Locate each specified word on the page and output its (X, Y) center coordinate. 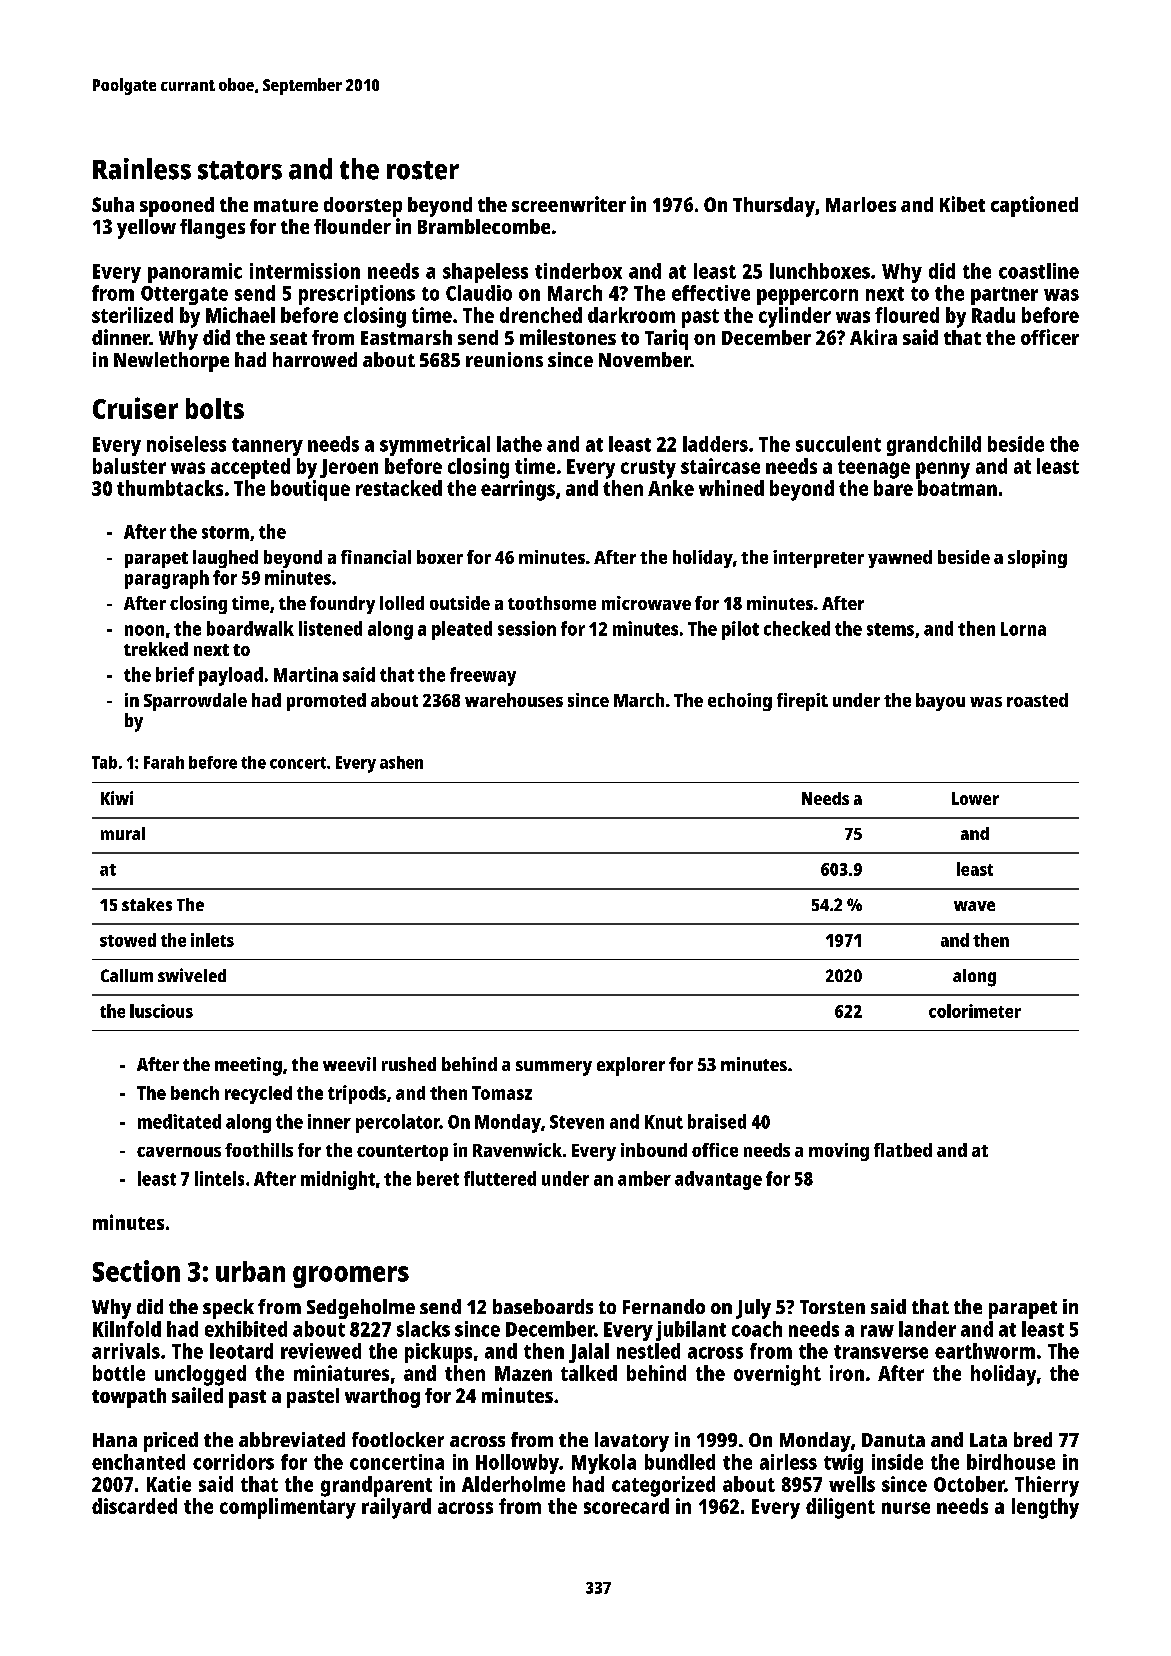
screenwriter (569, 204)
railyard (396, 1508)
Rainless (142, 169)
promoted (326, 702)
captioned (1034, 206)
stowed (128, 940)
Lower (975, 798)
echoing (740, 702)
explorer (631, 1066)
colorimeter (975, 1011)
